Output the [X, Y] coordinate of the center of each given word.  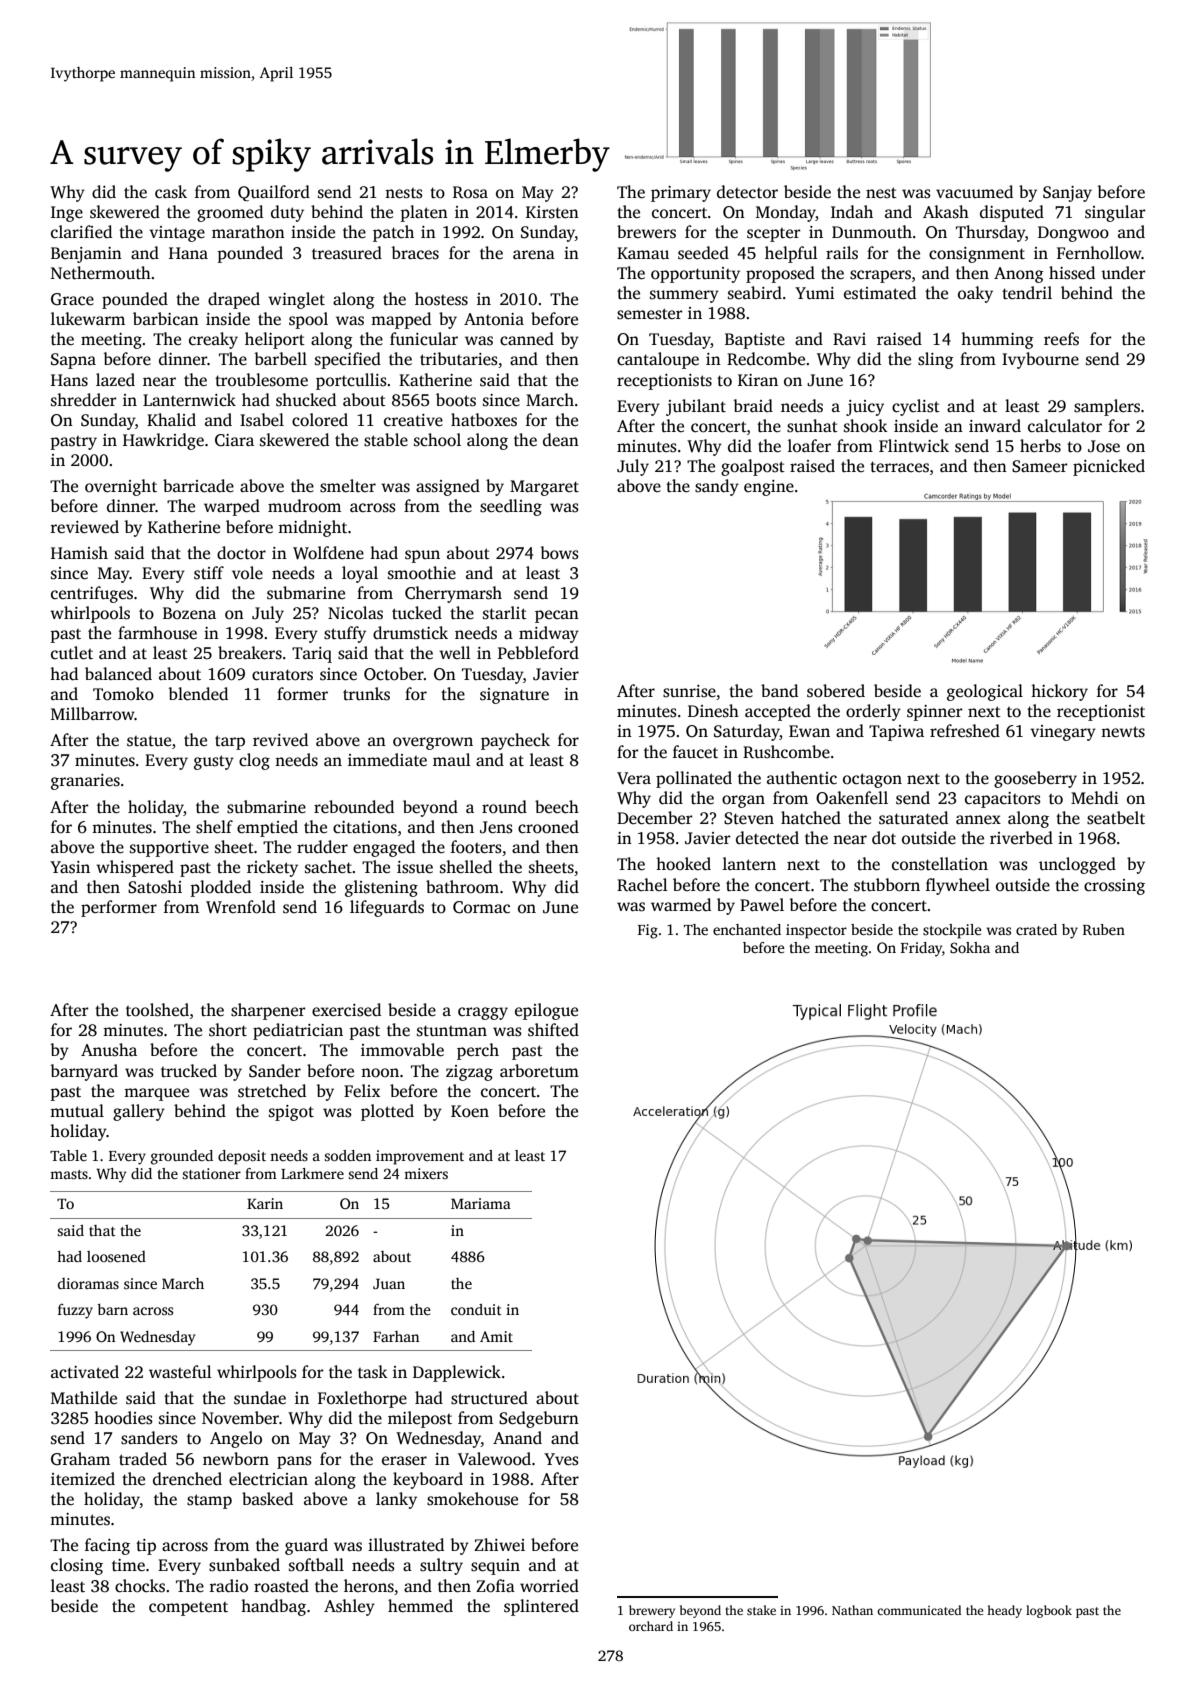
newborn [236, 1459]
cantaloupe [658, 360]
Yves [561, 1459]
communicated [919, 1610]
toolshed [157, 1010]
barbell [280, 359]
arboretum [539, 1070]
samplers [1107, 407]
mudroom [304, 506]
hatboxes [484, 420]
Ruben [1104, 929]
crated [1036, 929]
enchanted [747, 929]
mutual [77, 1110]
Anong [1019, 275]
